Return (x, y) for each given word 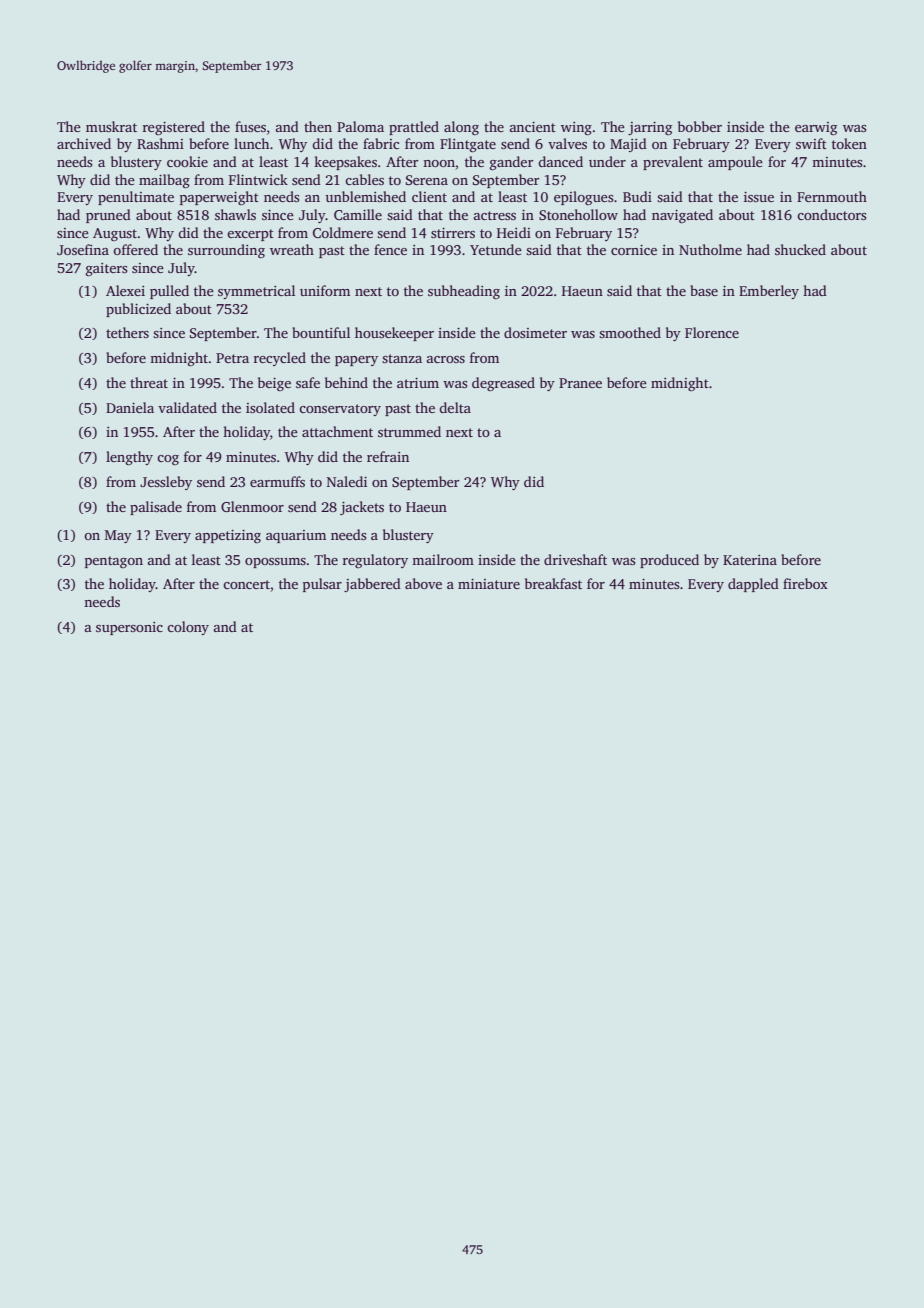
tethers (127, 332)
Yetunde (496, 249)
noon (439, 163)
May (118, 536)
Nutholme (710, 249)
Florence (712, 332)
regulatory (375, 561)
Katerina (750, 560)
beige (274, 384)
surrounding (226, 251)
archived (84, 143)
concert (246, 584)
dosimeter (535, 332)
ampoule (735, 163)
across (446, 359)
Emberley (769, 292)
